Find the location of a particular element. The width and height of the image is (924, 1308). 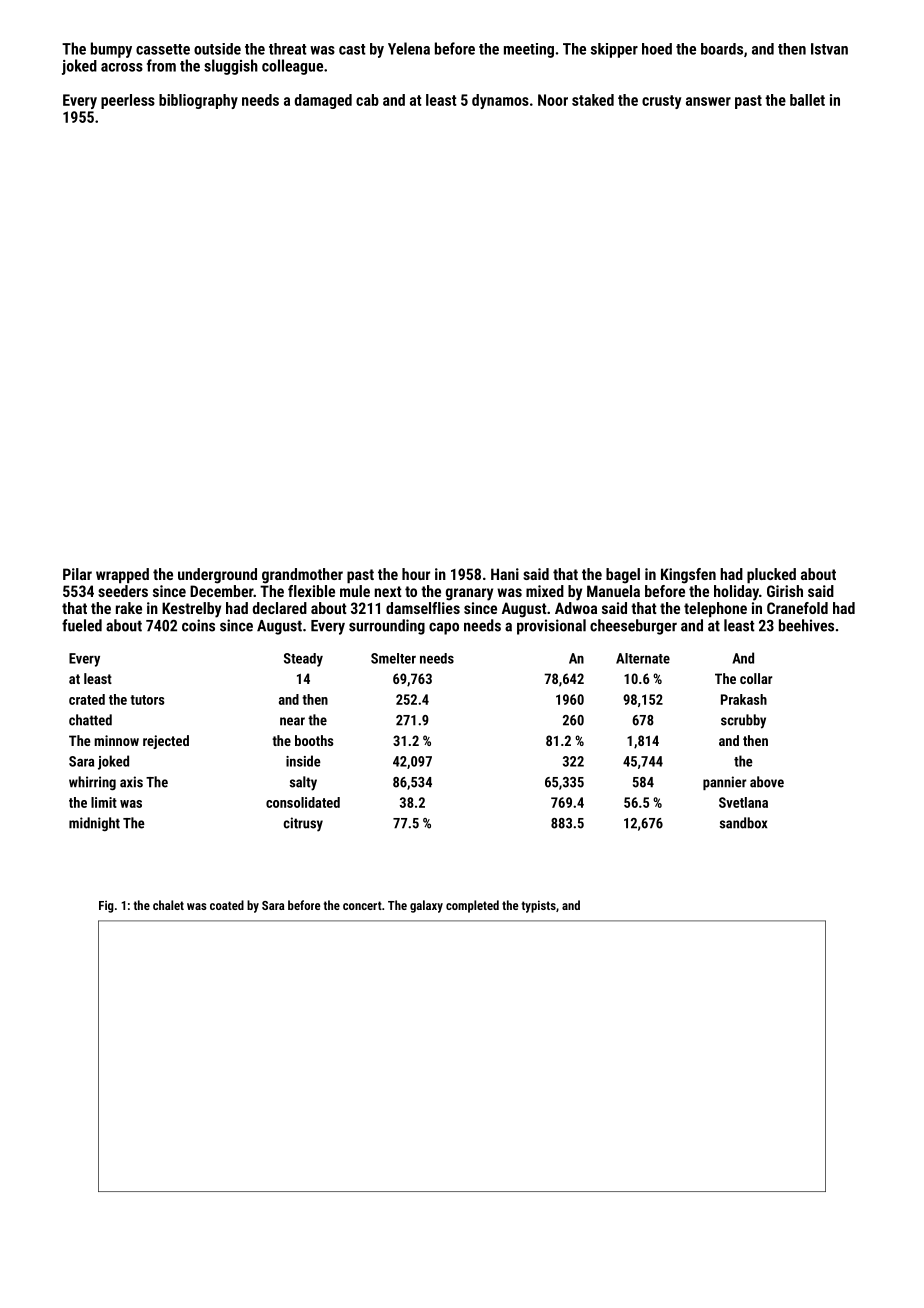

underground is located at coordinates (217, 576).
